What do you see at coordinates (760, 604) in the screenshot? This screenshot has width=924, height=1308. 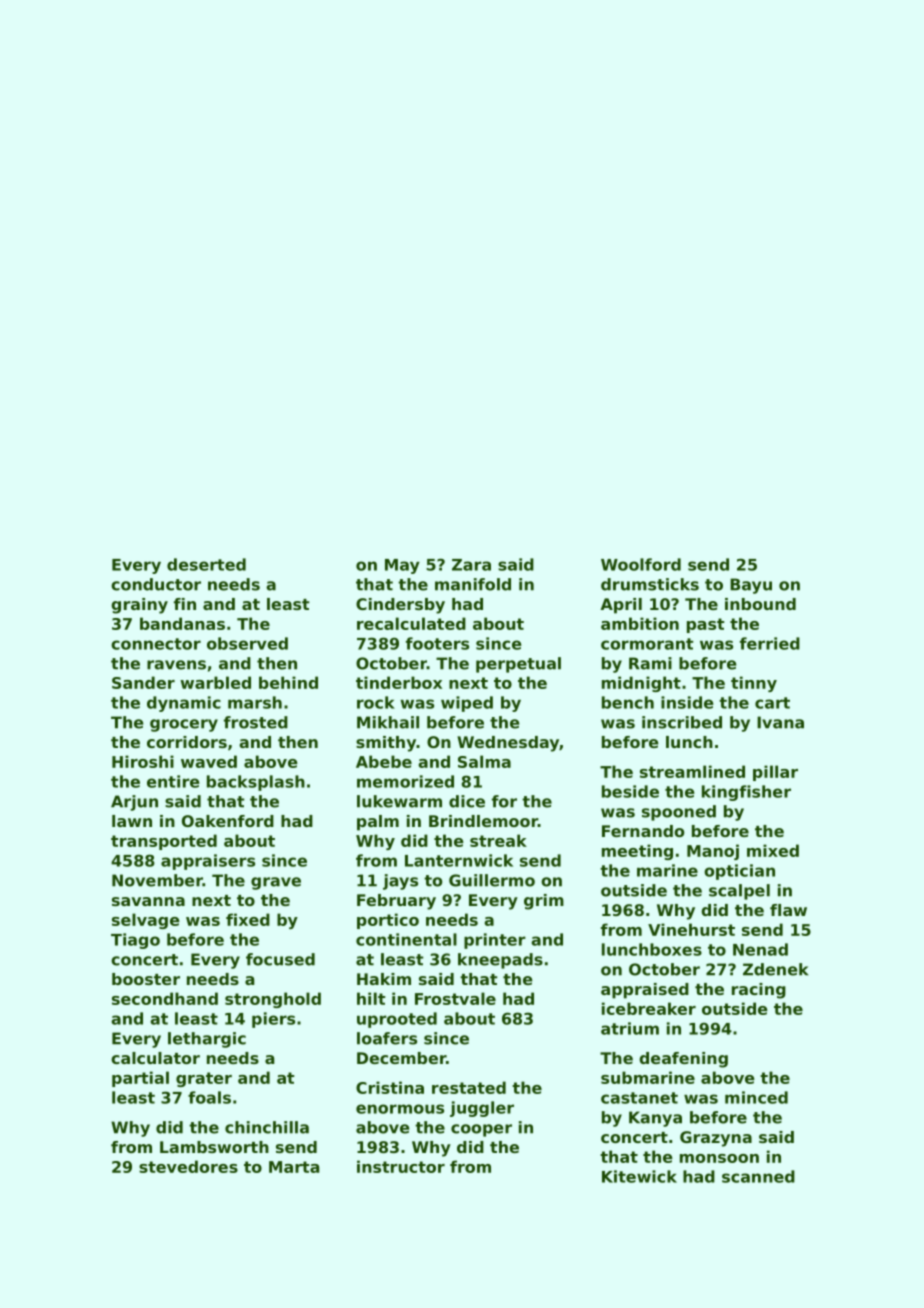 I see `inbound` at bounding box center [760, 604].
